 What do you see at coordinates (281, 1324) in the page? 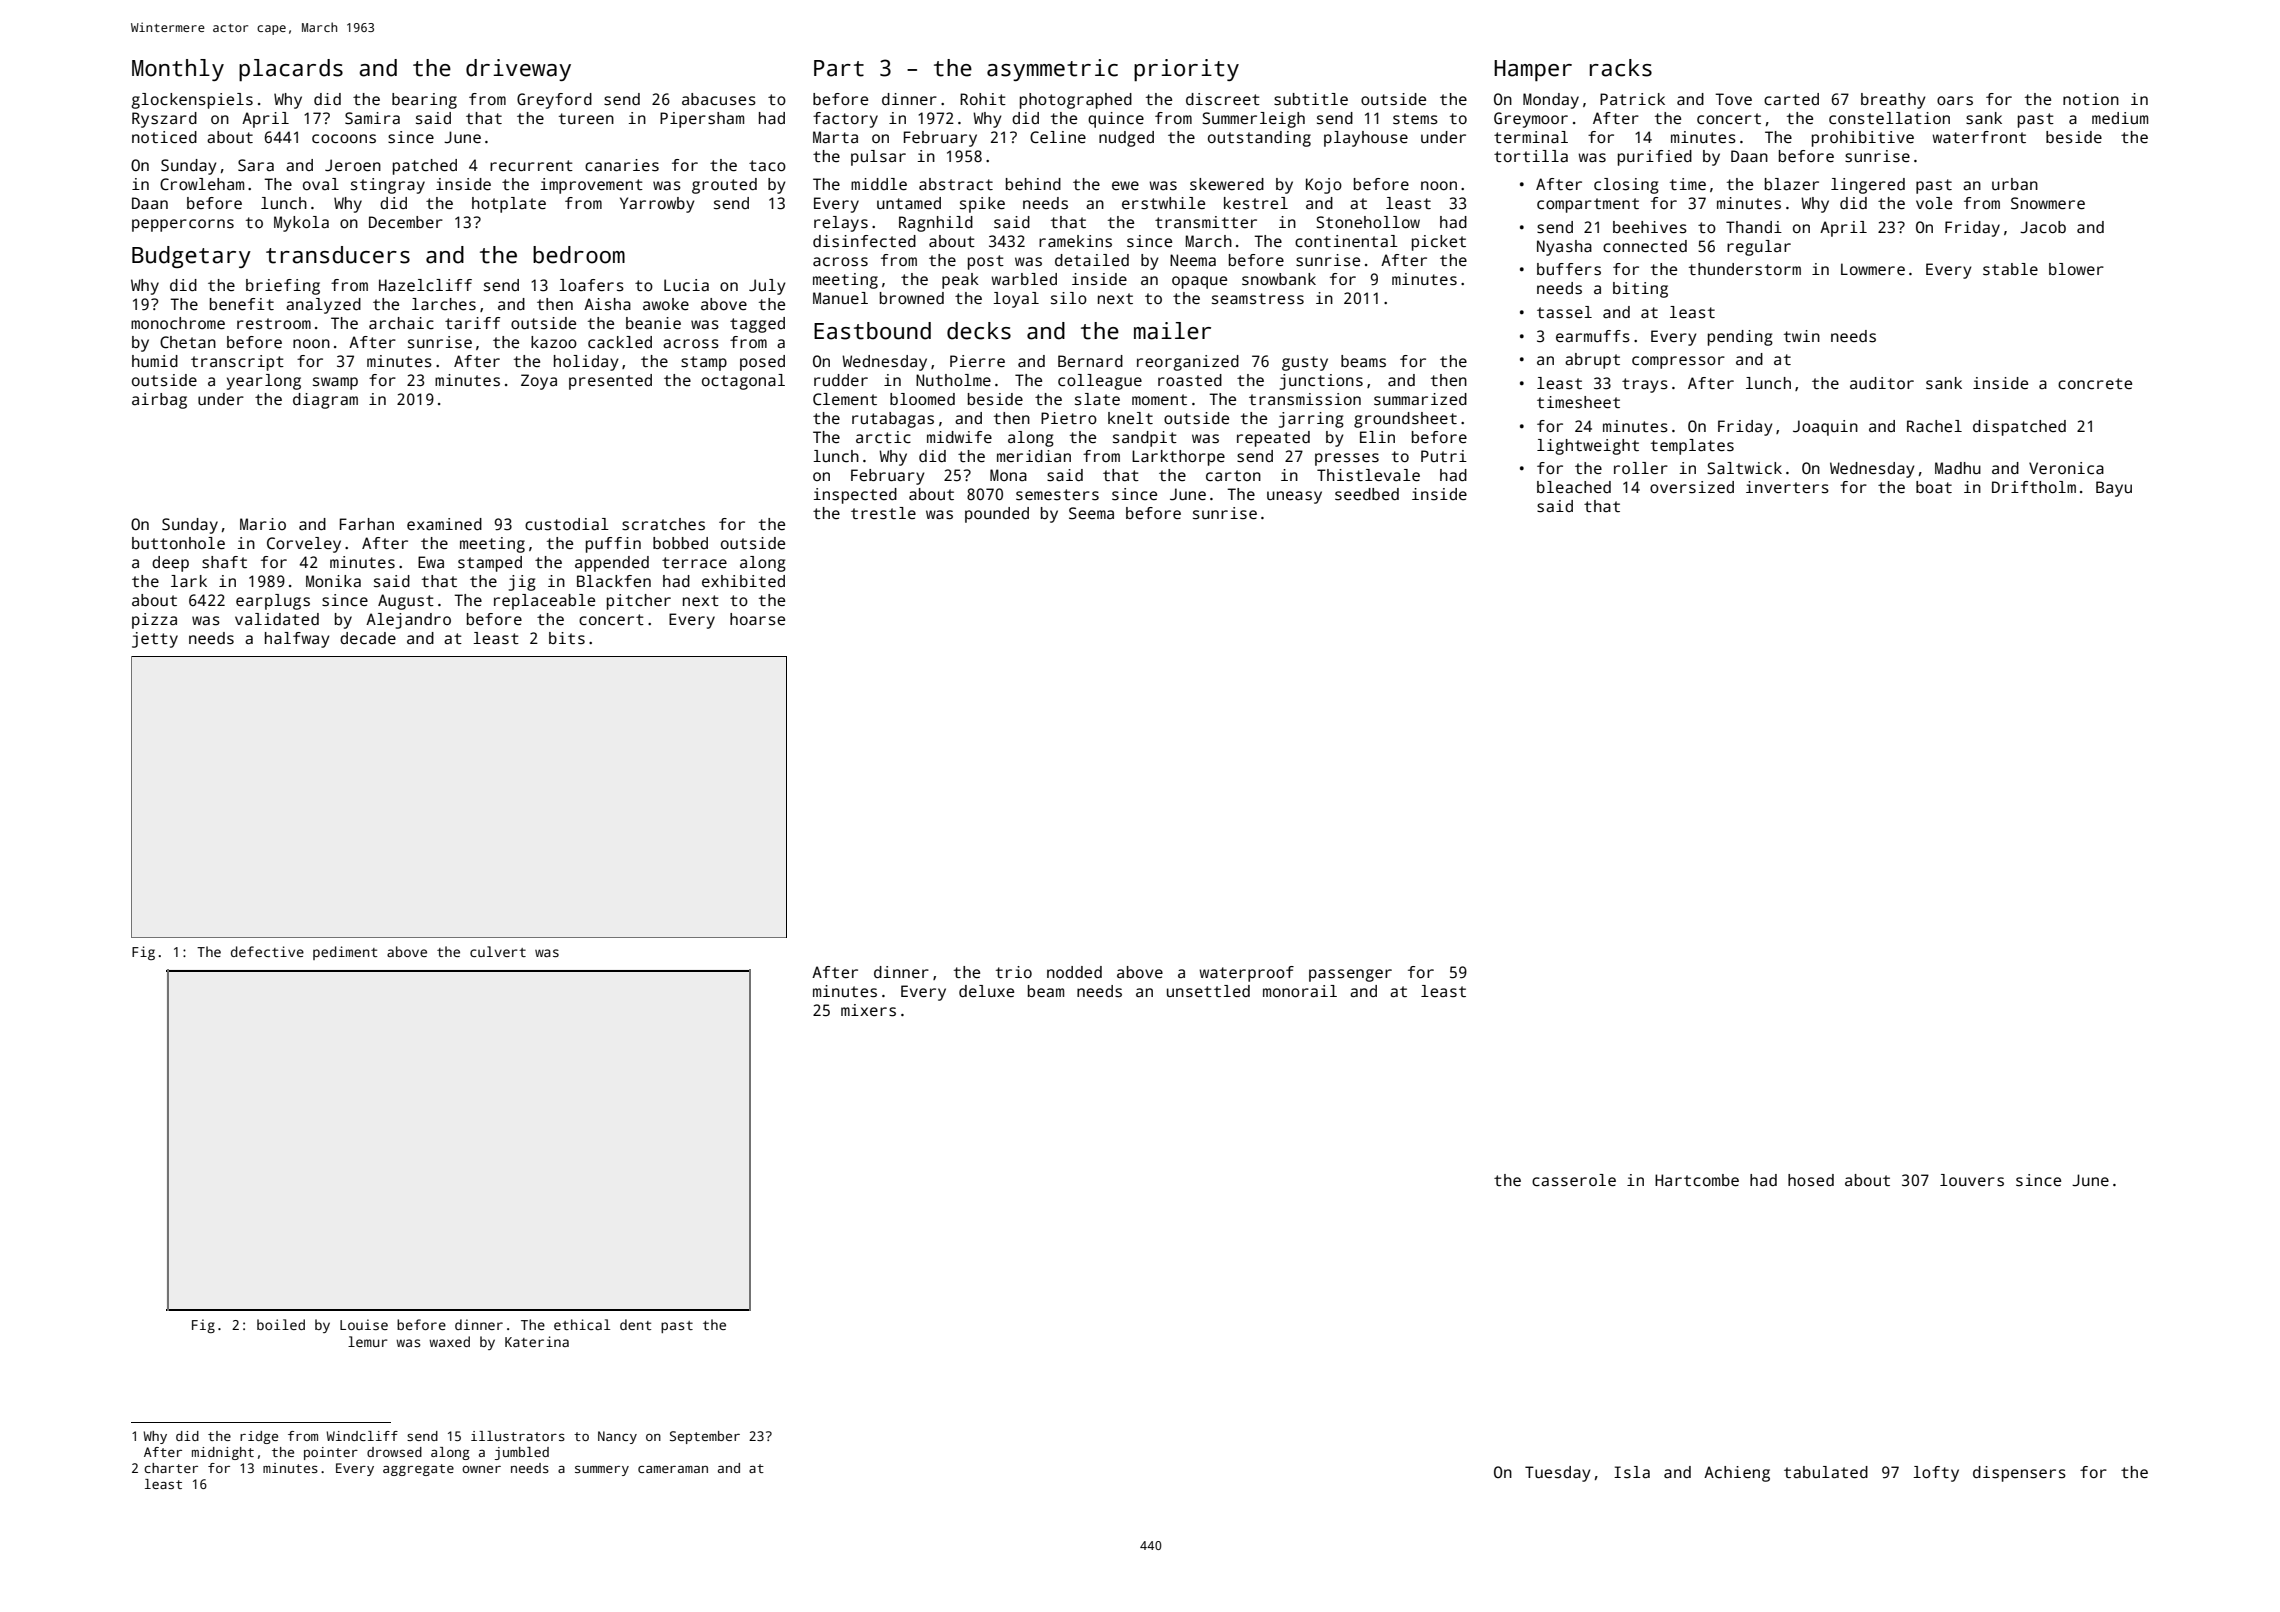
I see `boiled` at bounding box center [281, 1324].
